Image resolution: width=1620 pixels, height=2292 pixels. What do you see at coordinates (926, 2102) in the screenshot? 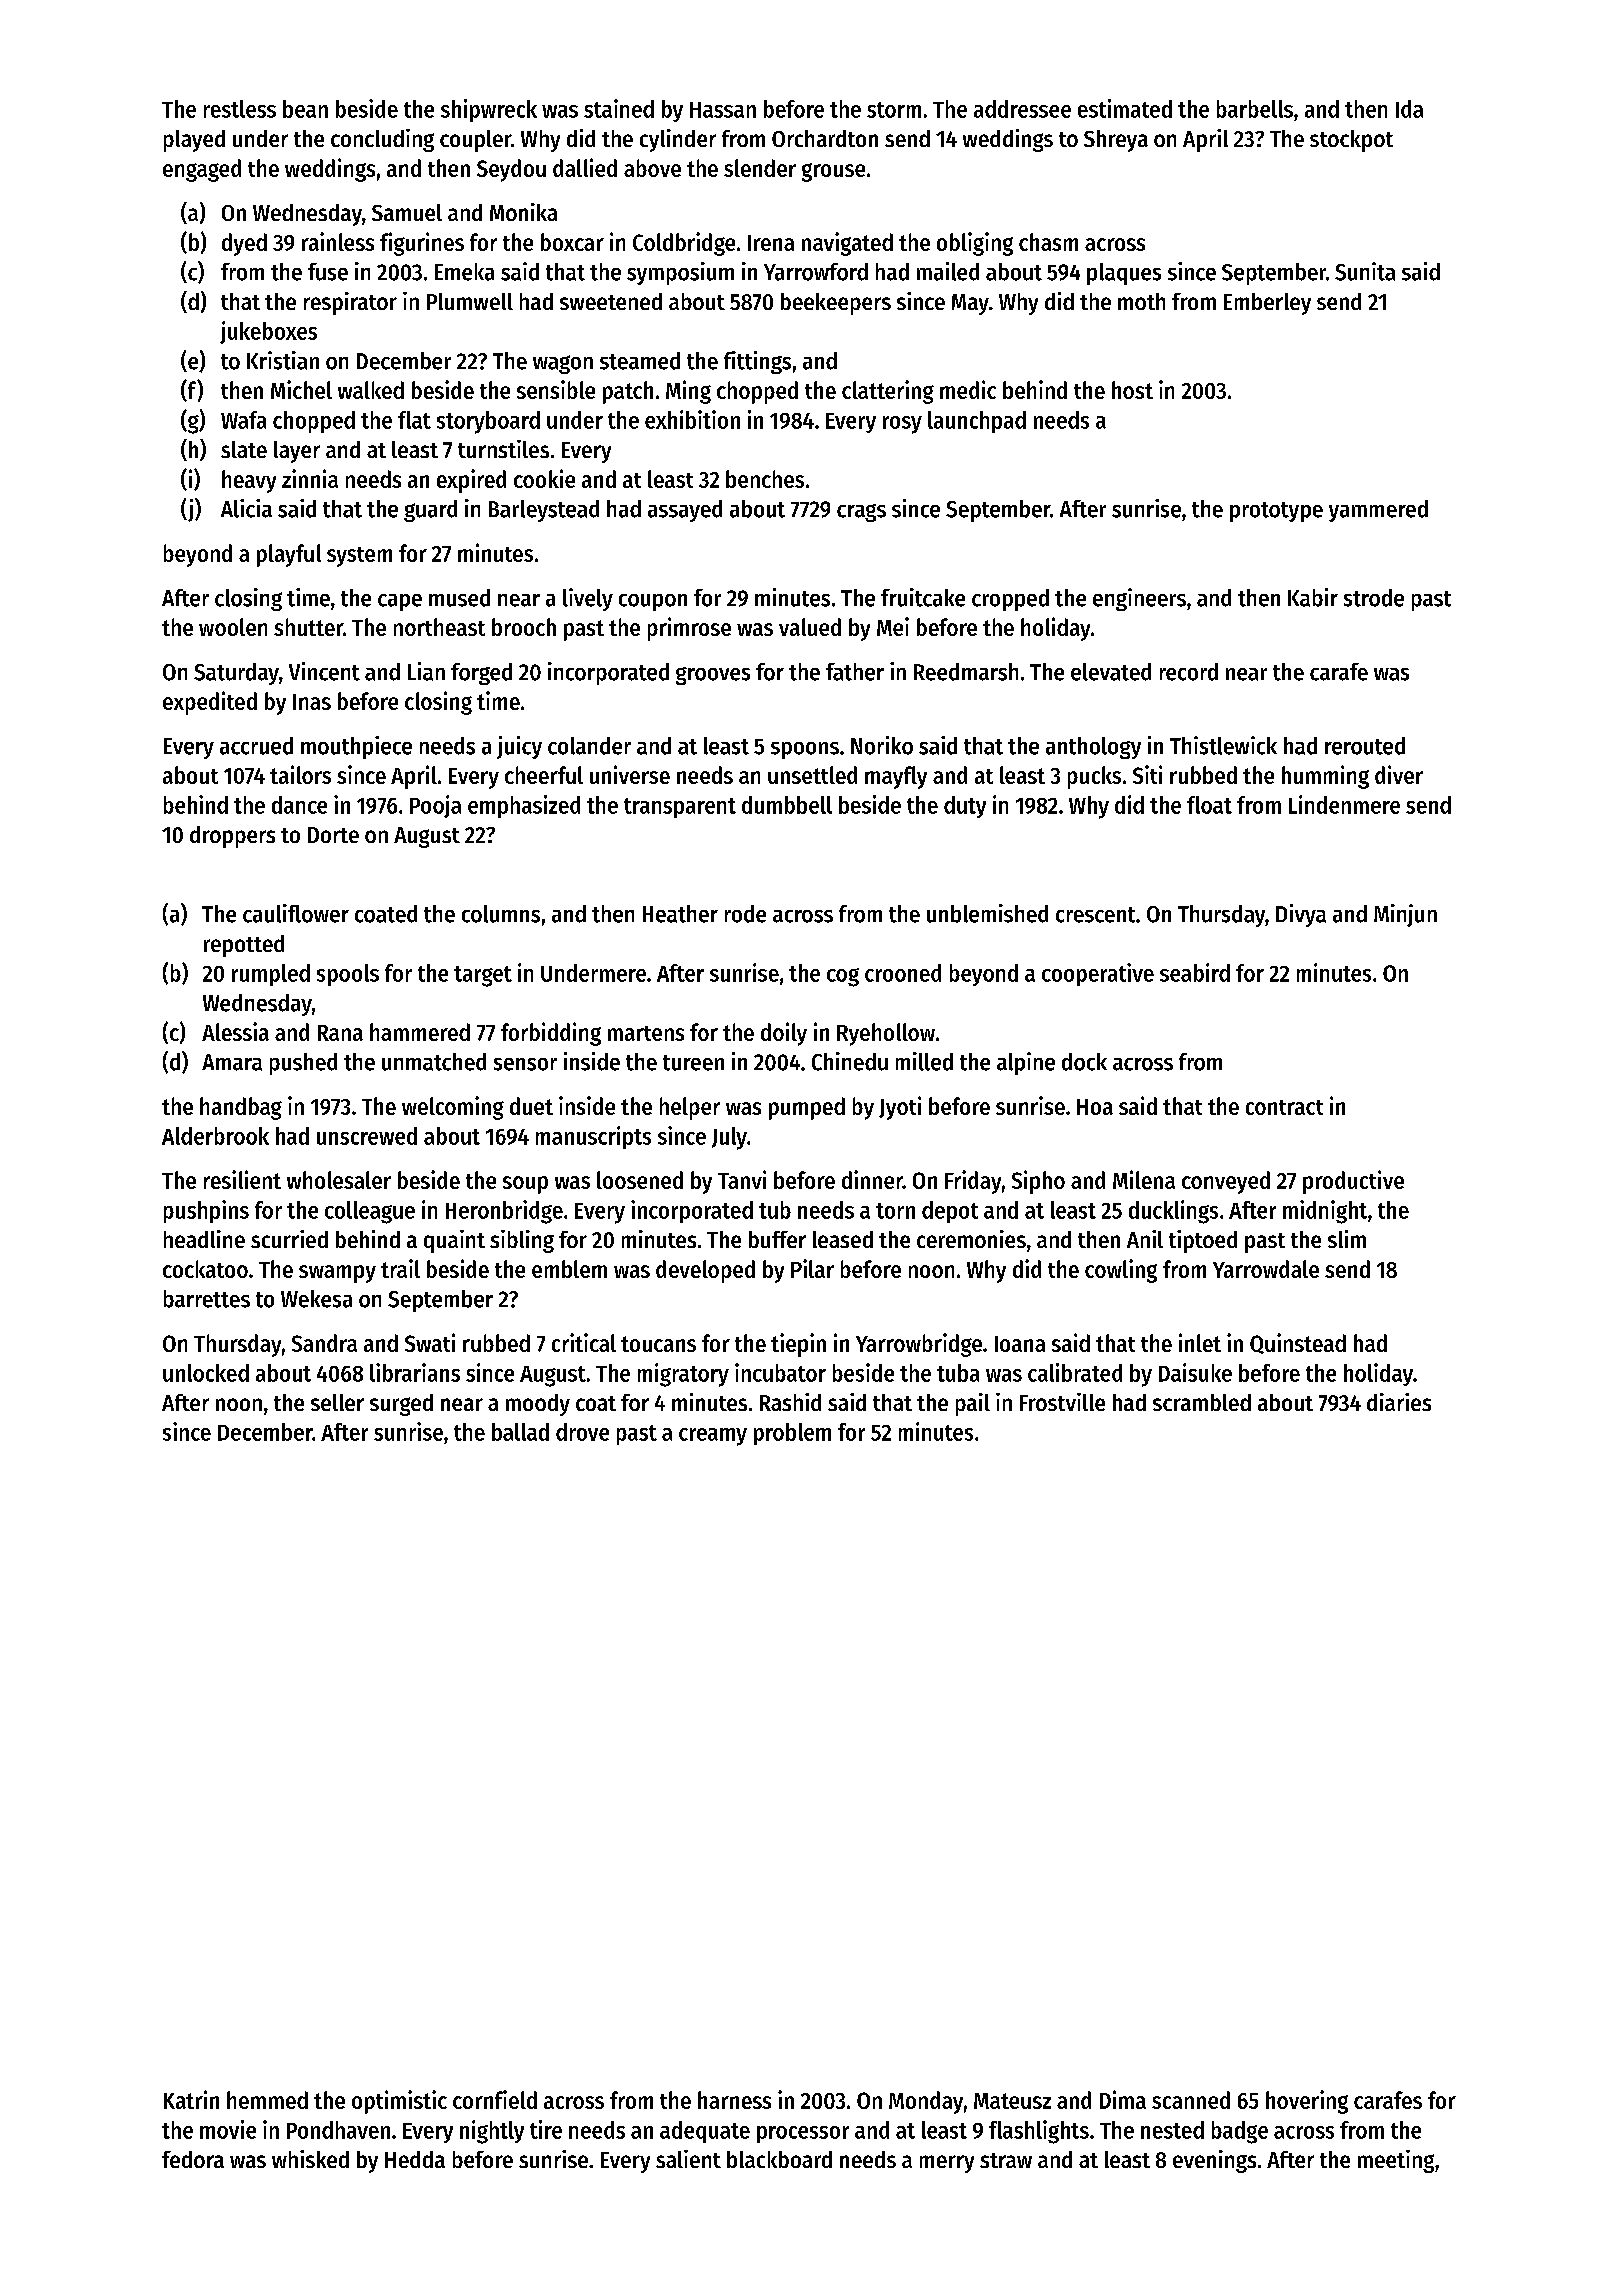
I see `Monday` at bounding box center [926, 2102].
